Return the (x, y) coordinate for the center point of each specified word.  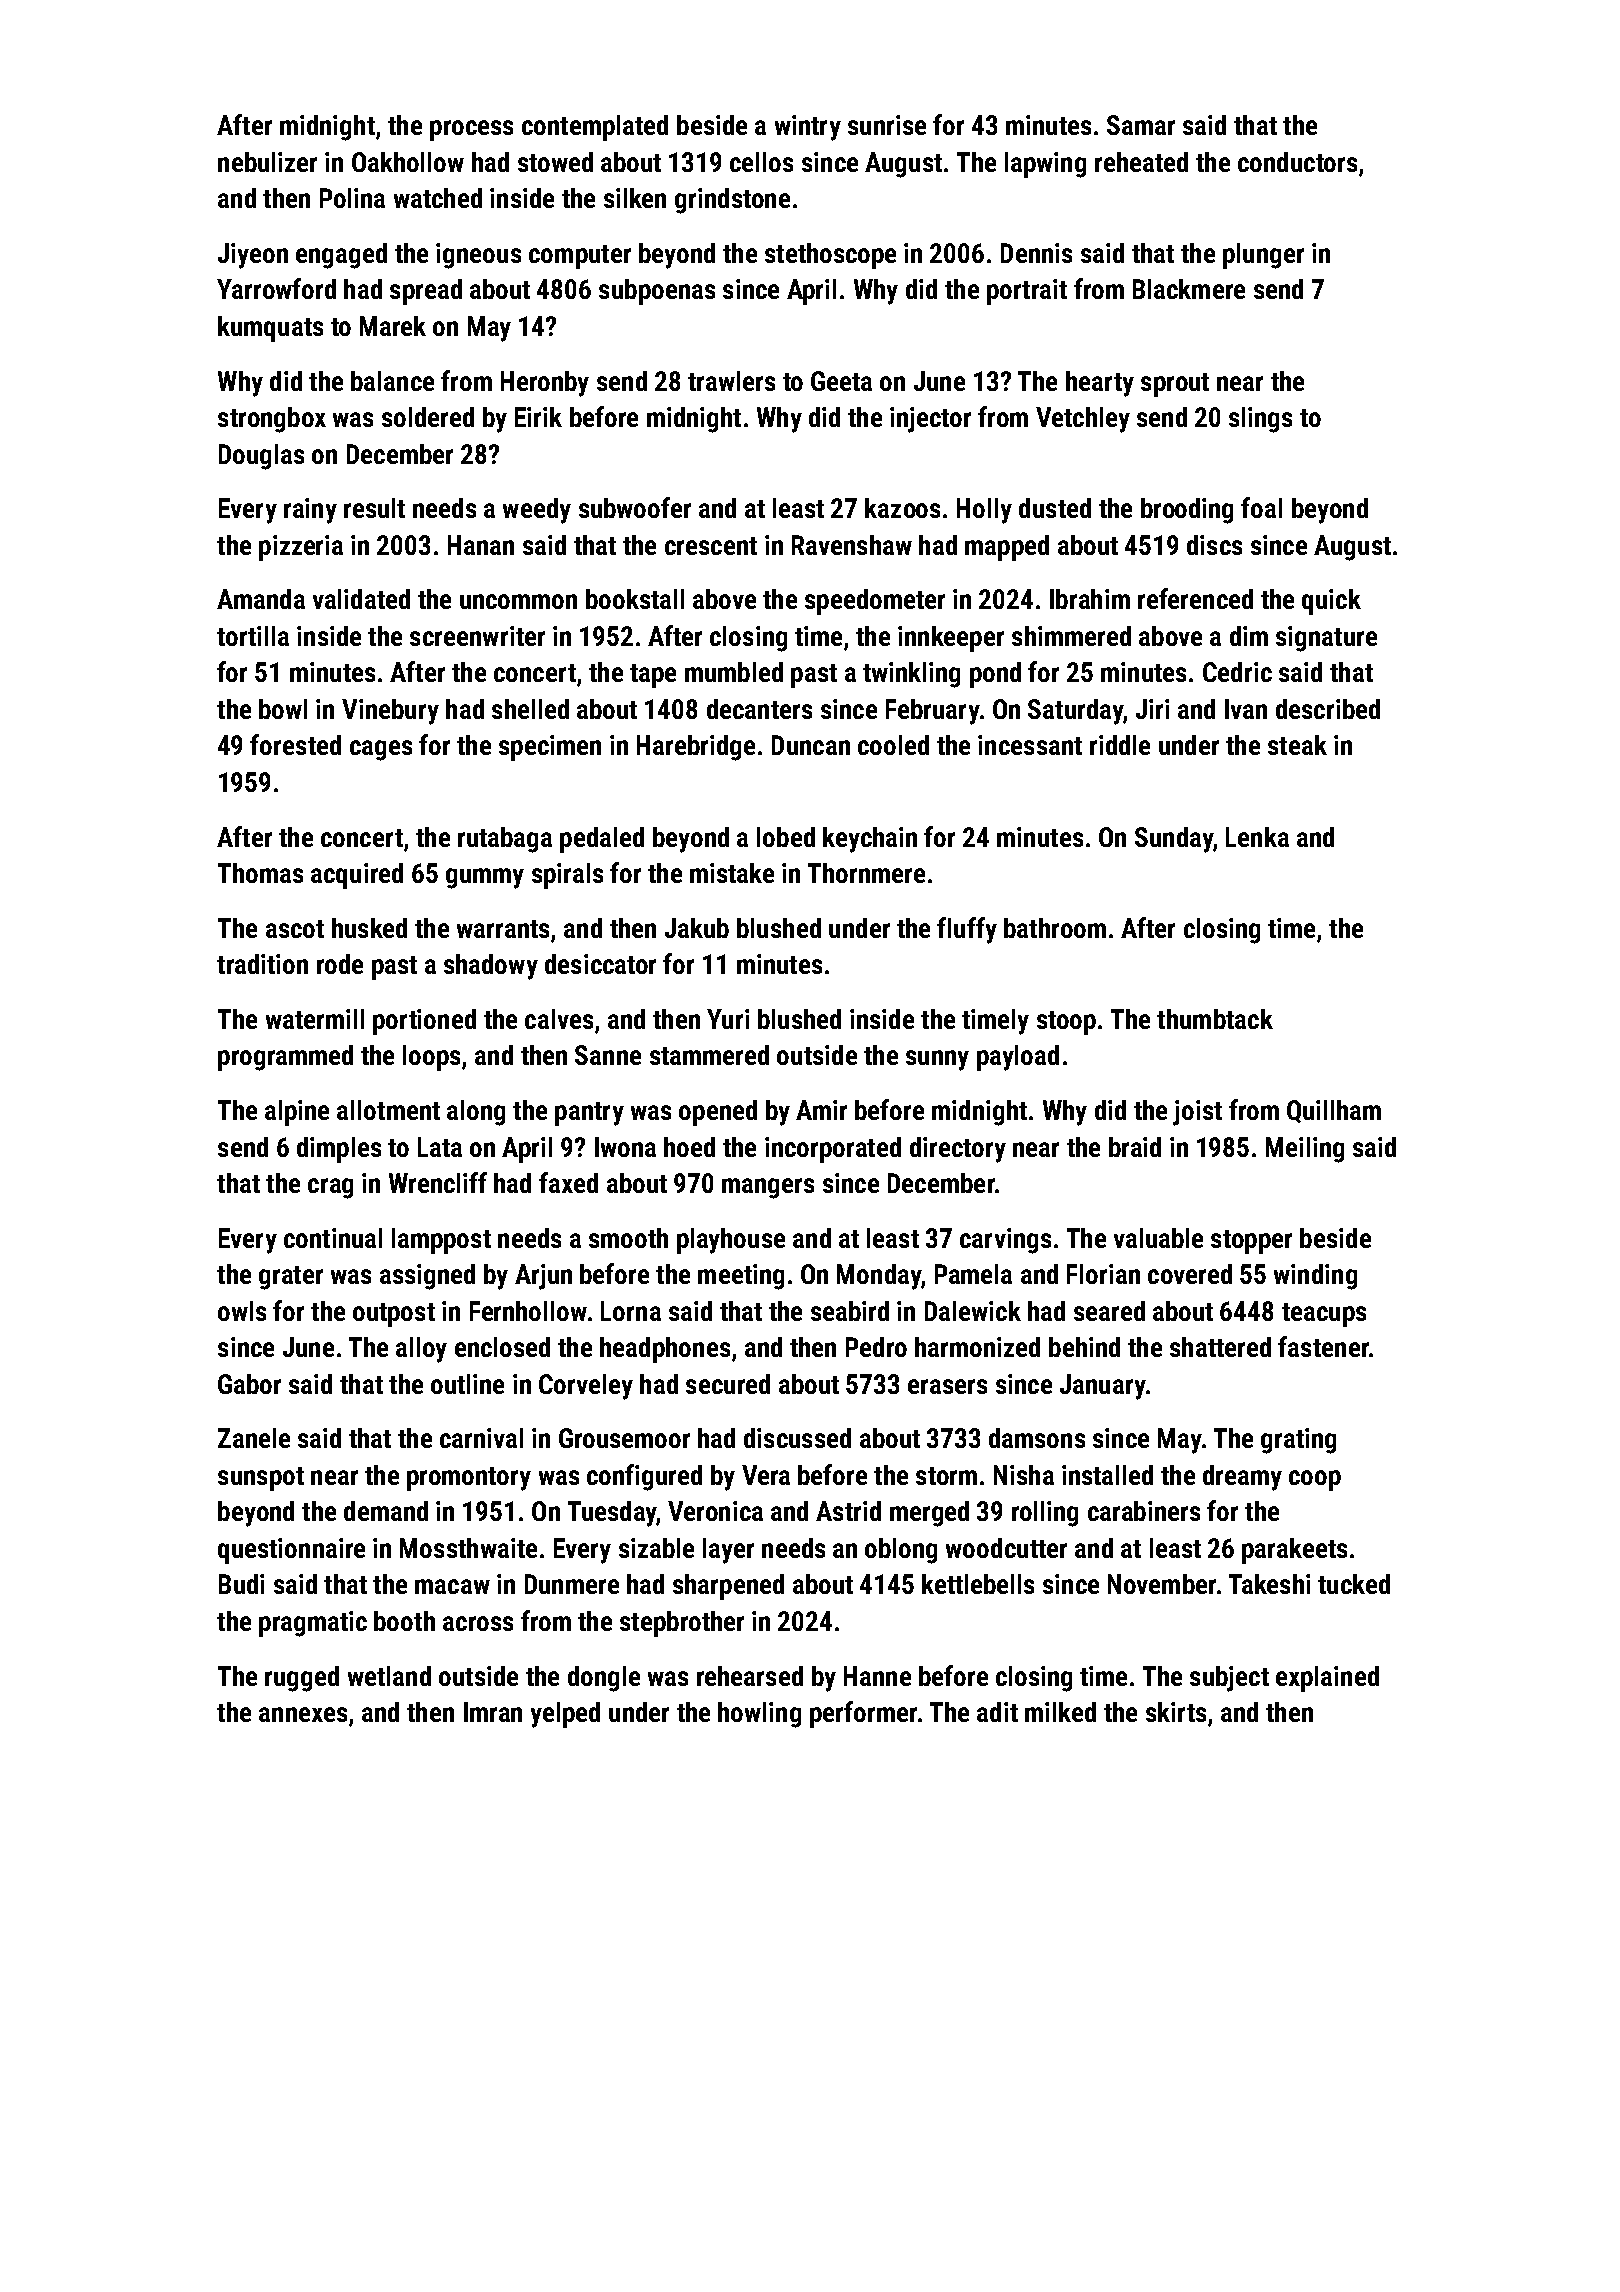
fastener (1323, 1346)
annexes (303, 1714)
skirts (1176, 1712)
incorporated (833, 1150)
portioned (424, 1022)
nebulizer (267, 162)
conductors (1297, 162)
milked (1060, 1712)
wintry (808, 128)
